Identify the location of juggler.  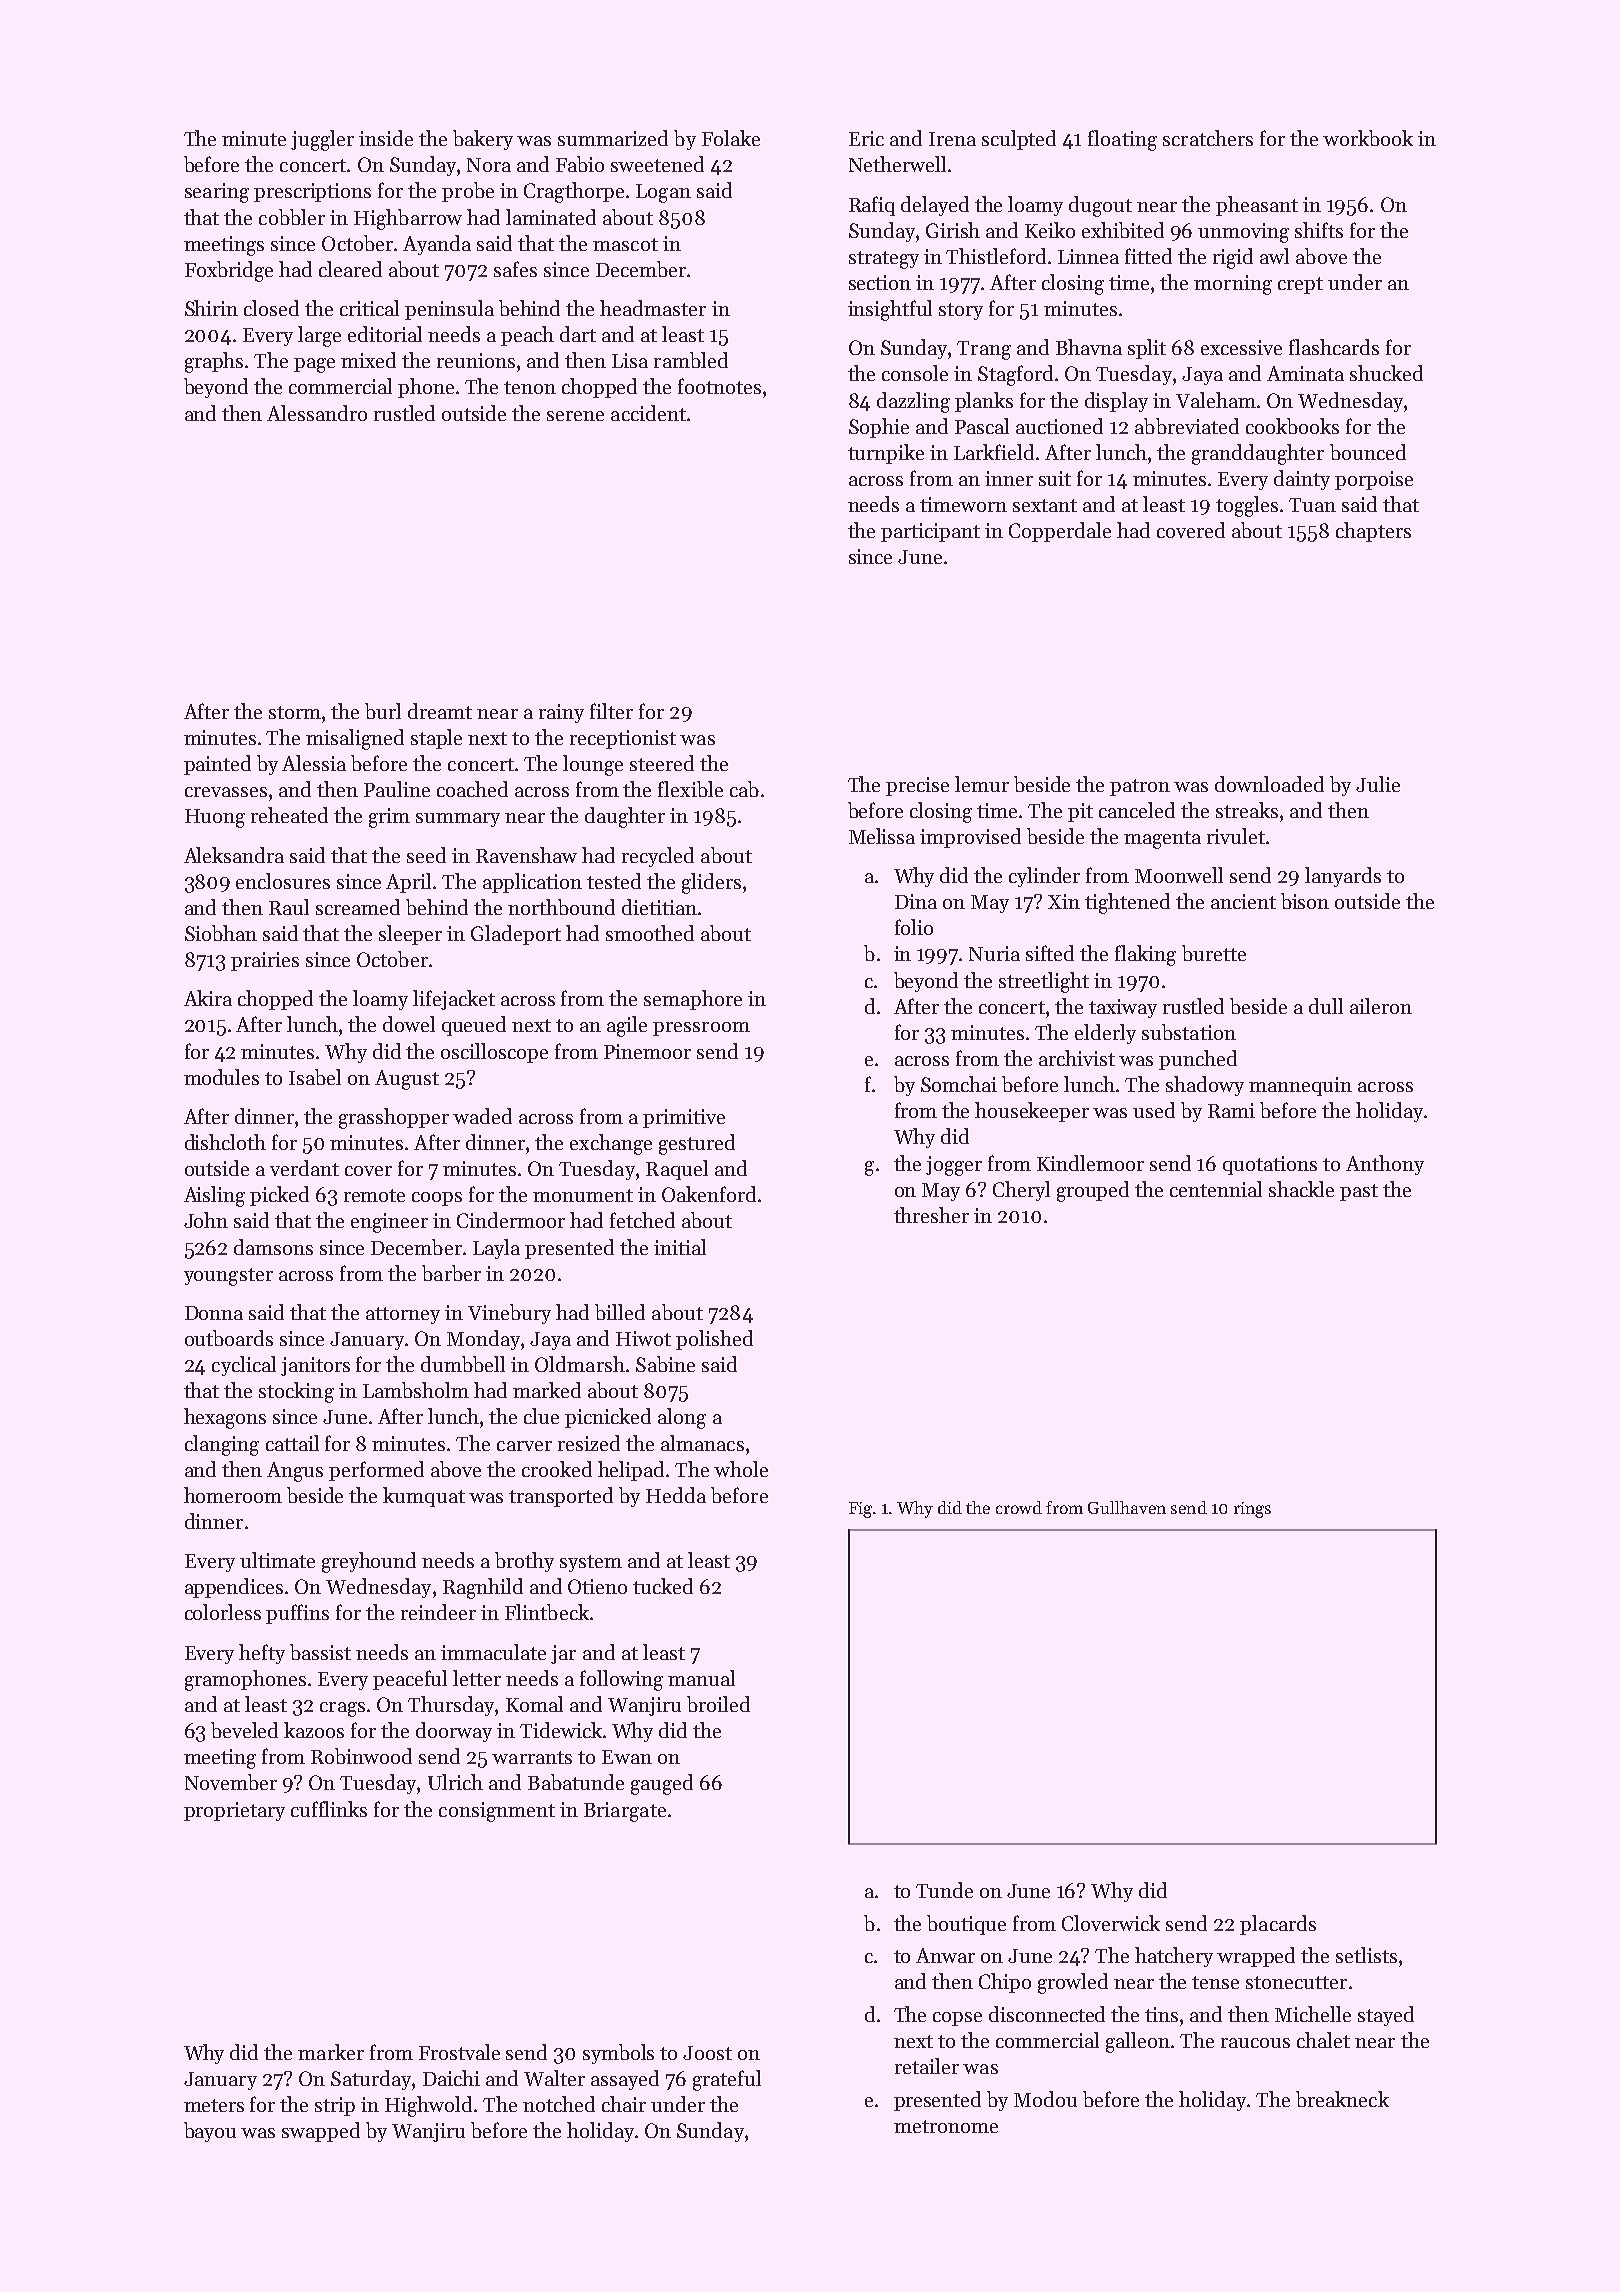
(322, 140).
